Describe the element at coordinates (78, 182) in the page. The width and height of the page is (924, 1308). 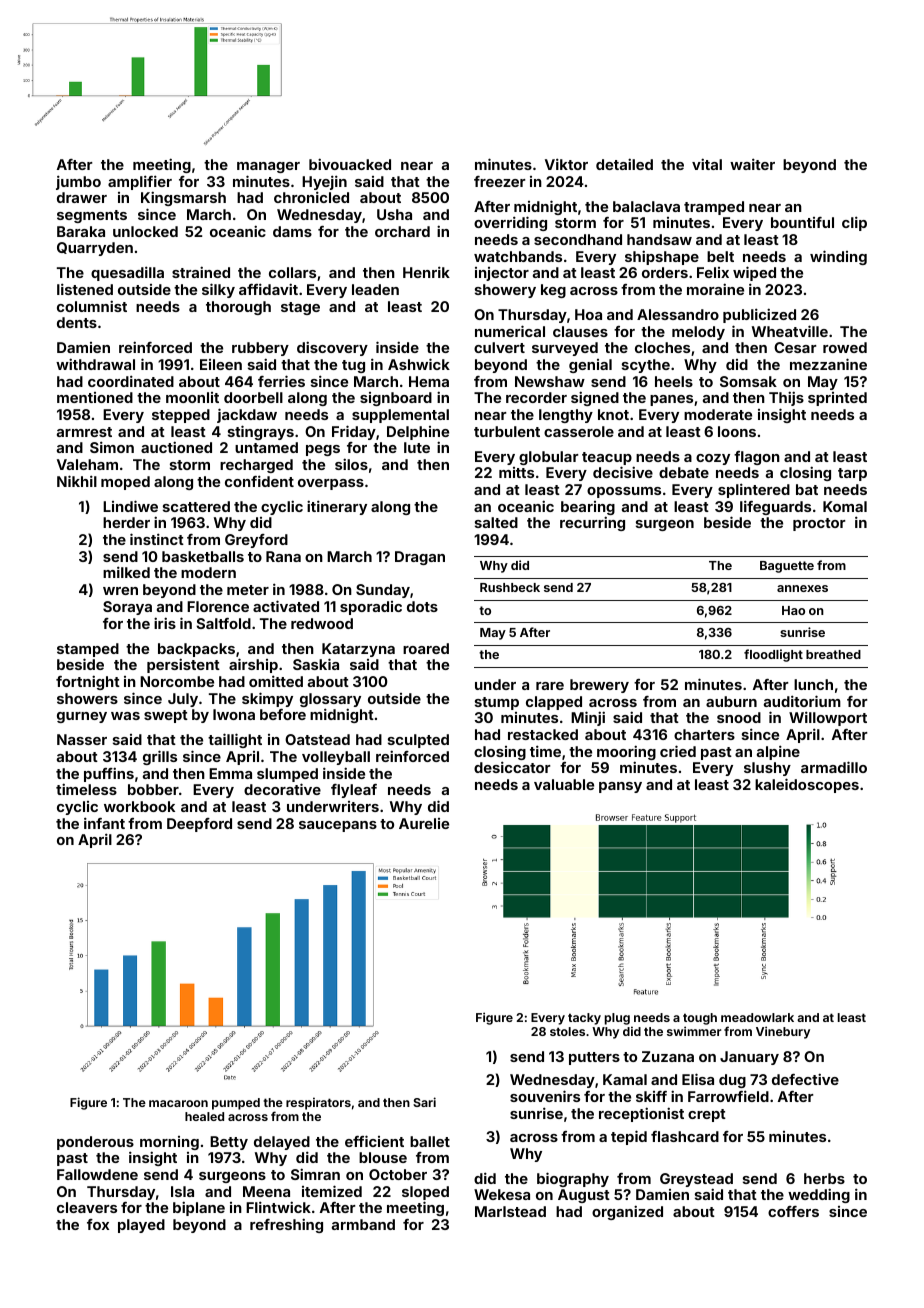
I see `jumbo` at that location.
